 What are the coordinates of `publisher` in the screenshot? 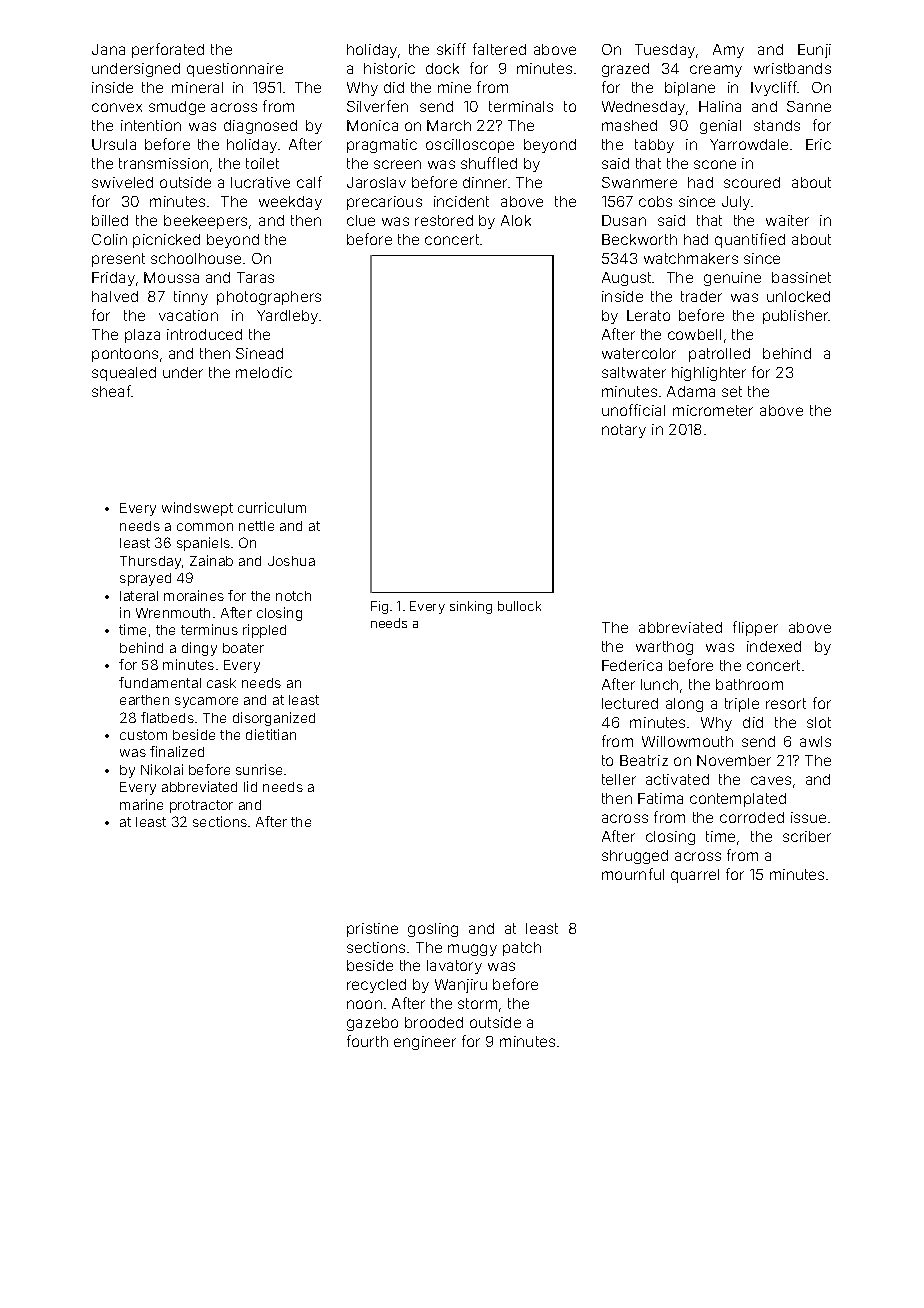 It's located at (796, 317).
